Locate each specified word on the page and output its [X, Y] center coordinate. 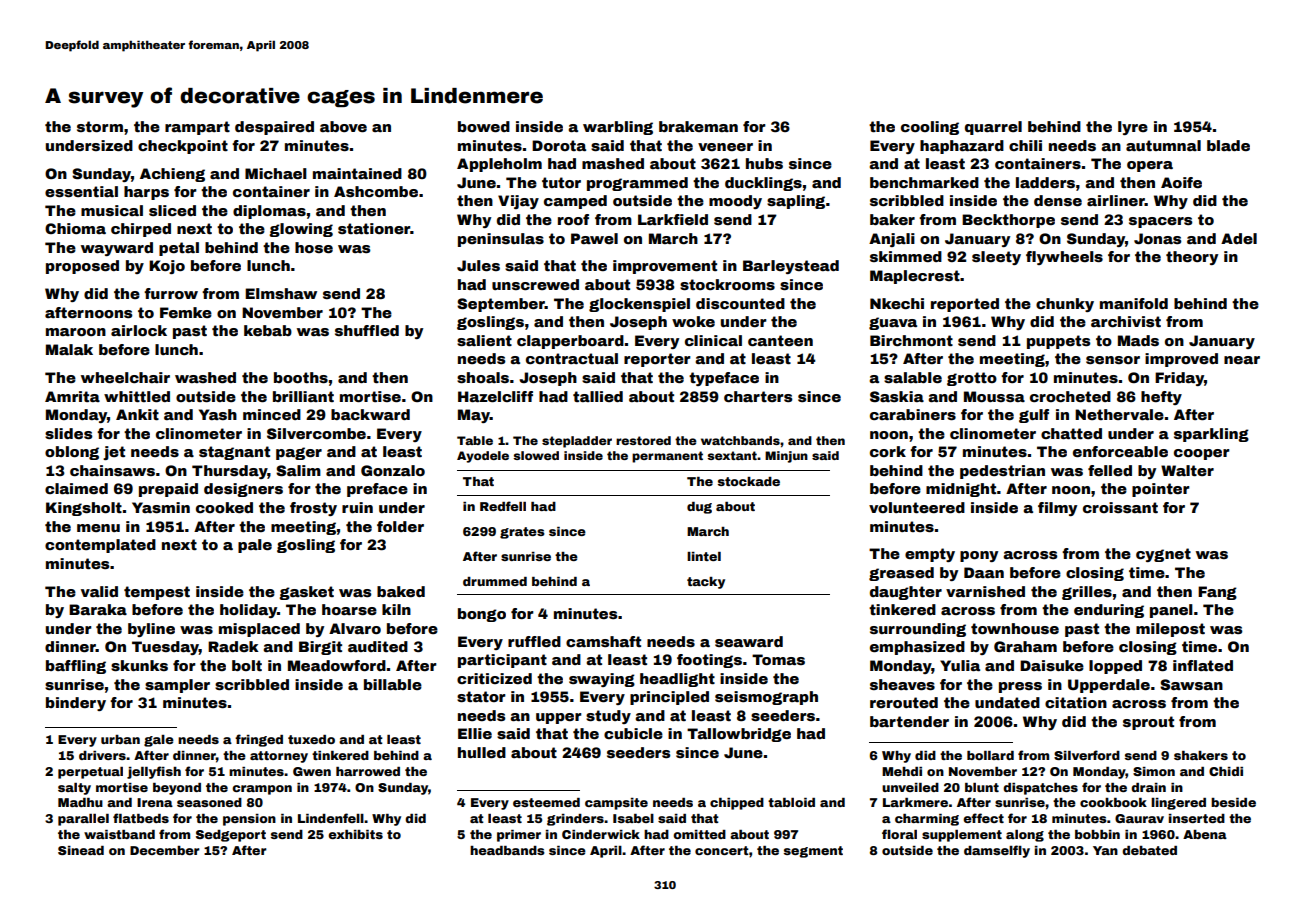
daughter [906, 593]
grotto [972, 379]
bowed [484, 126]
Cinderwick [601, 834]
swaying [602, 680]
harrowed [368, 771]
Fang [1217, 593]
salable [913, 377]
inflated [1203, 665]
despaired [274, 128]
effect [983, 818]
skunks [139, 665]
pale [255, 546]
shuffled [367, 330]
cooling [930, 128]
